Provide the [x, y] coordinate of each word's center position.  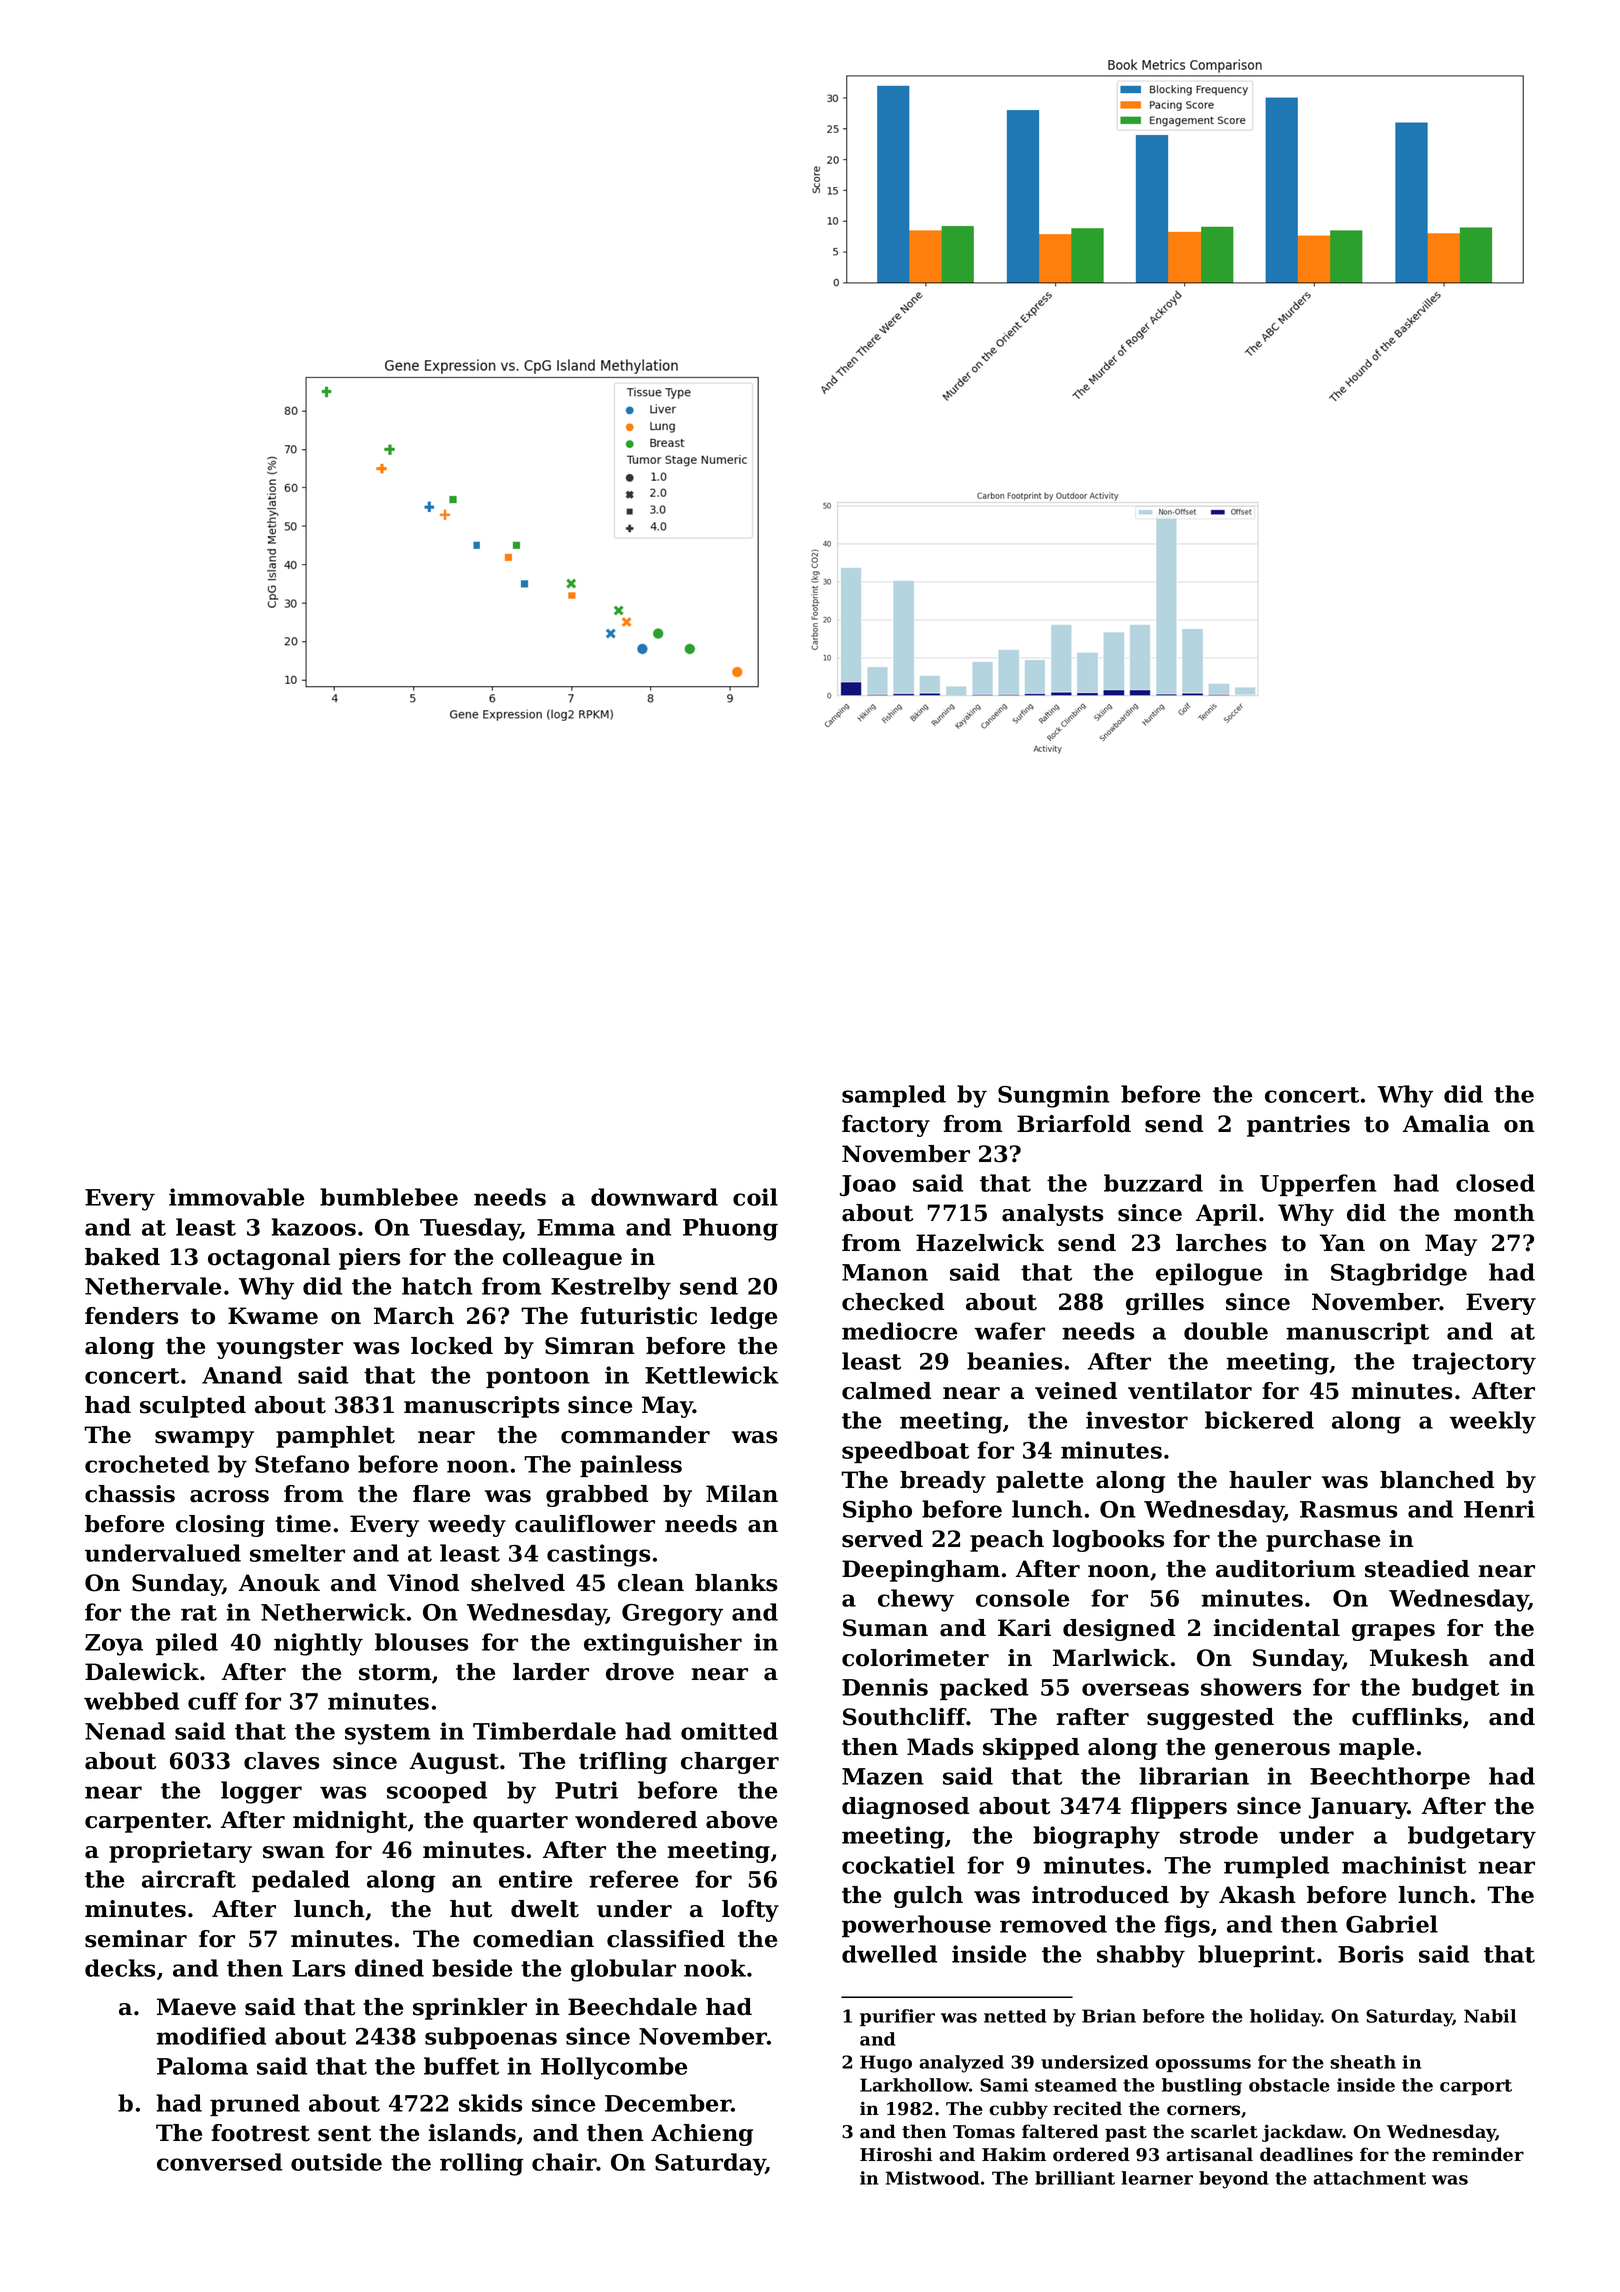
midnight [350, 1822]
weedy [467, 1526]
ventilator [1190, 1391]
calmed [886, 1391]
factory [886, 1126]
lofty [750, 1911]
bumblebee [389, 1197]
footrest [260, 2133]
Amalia [1446, 1124]
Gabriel [1392, 1924]
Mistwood [932, 2178]
